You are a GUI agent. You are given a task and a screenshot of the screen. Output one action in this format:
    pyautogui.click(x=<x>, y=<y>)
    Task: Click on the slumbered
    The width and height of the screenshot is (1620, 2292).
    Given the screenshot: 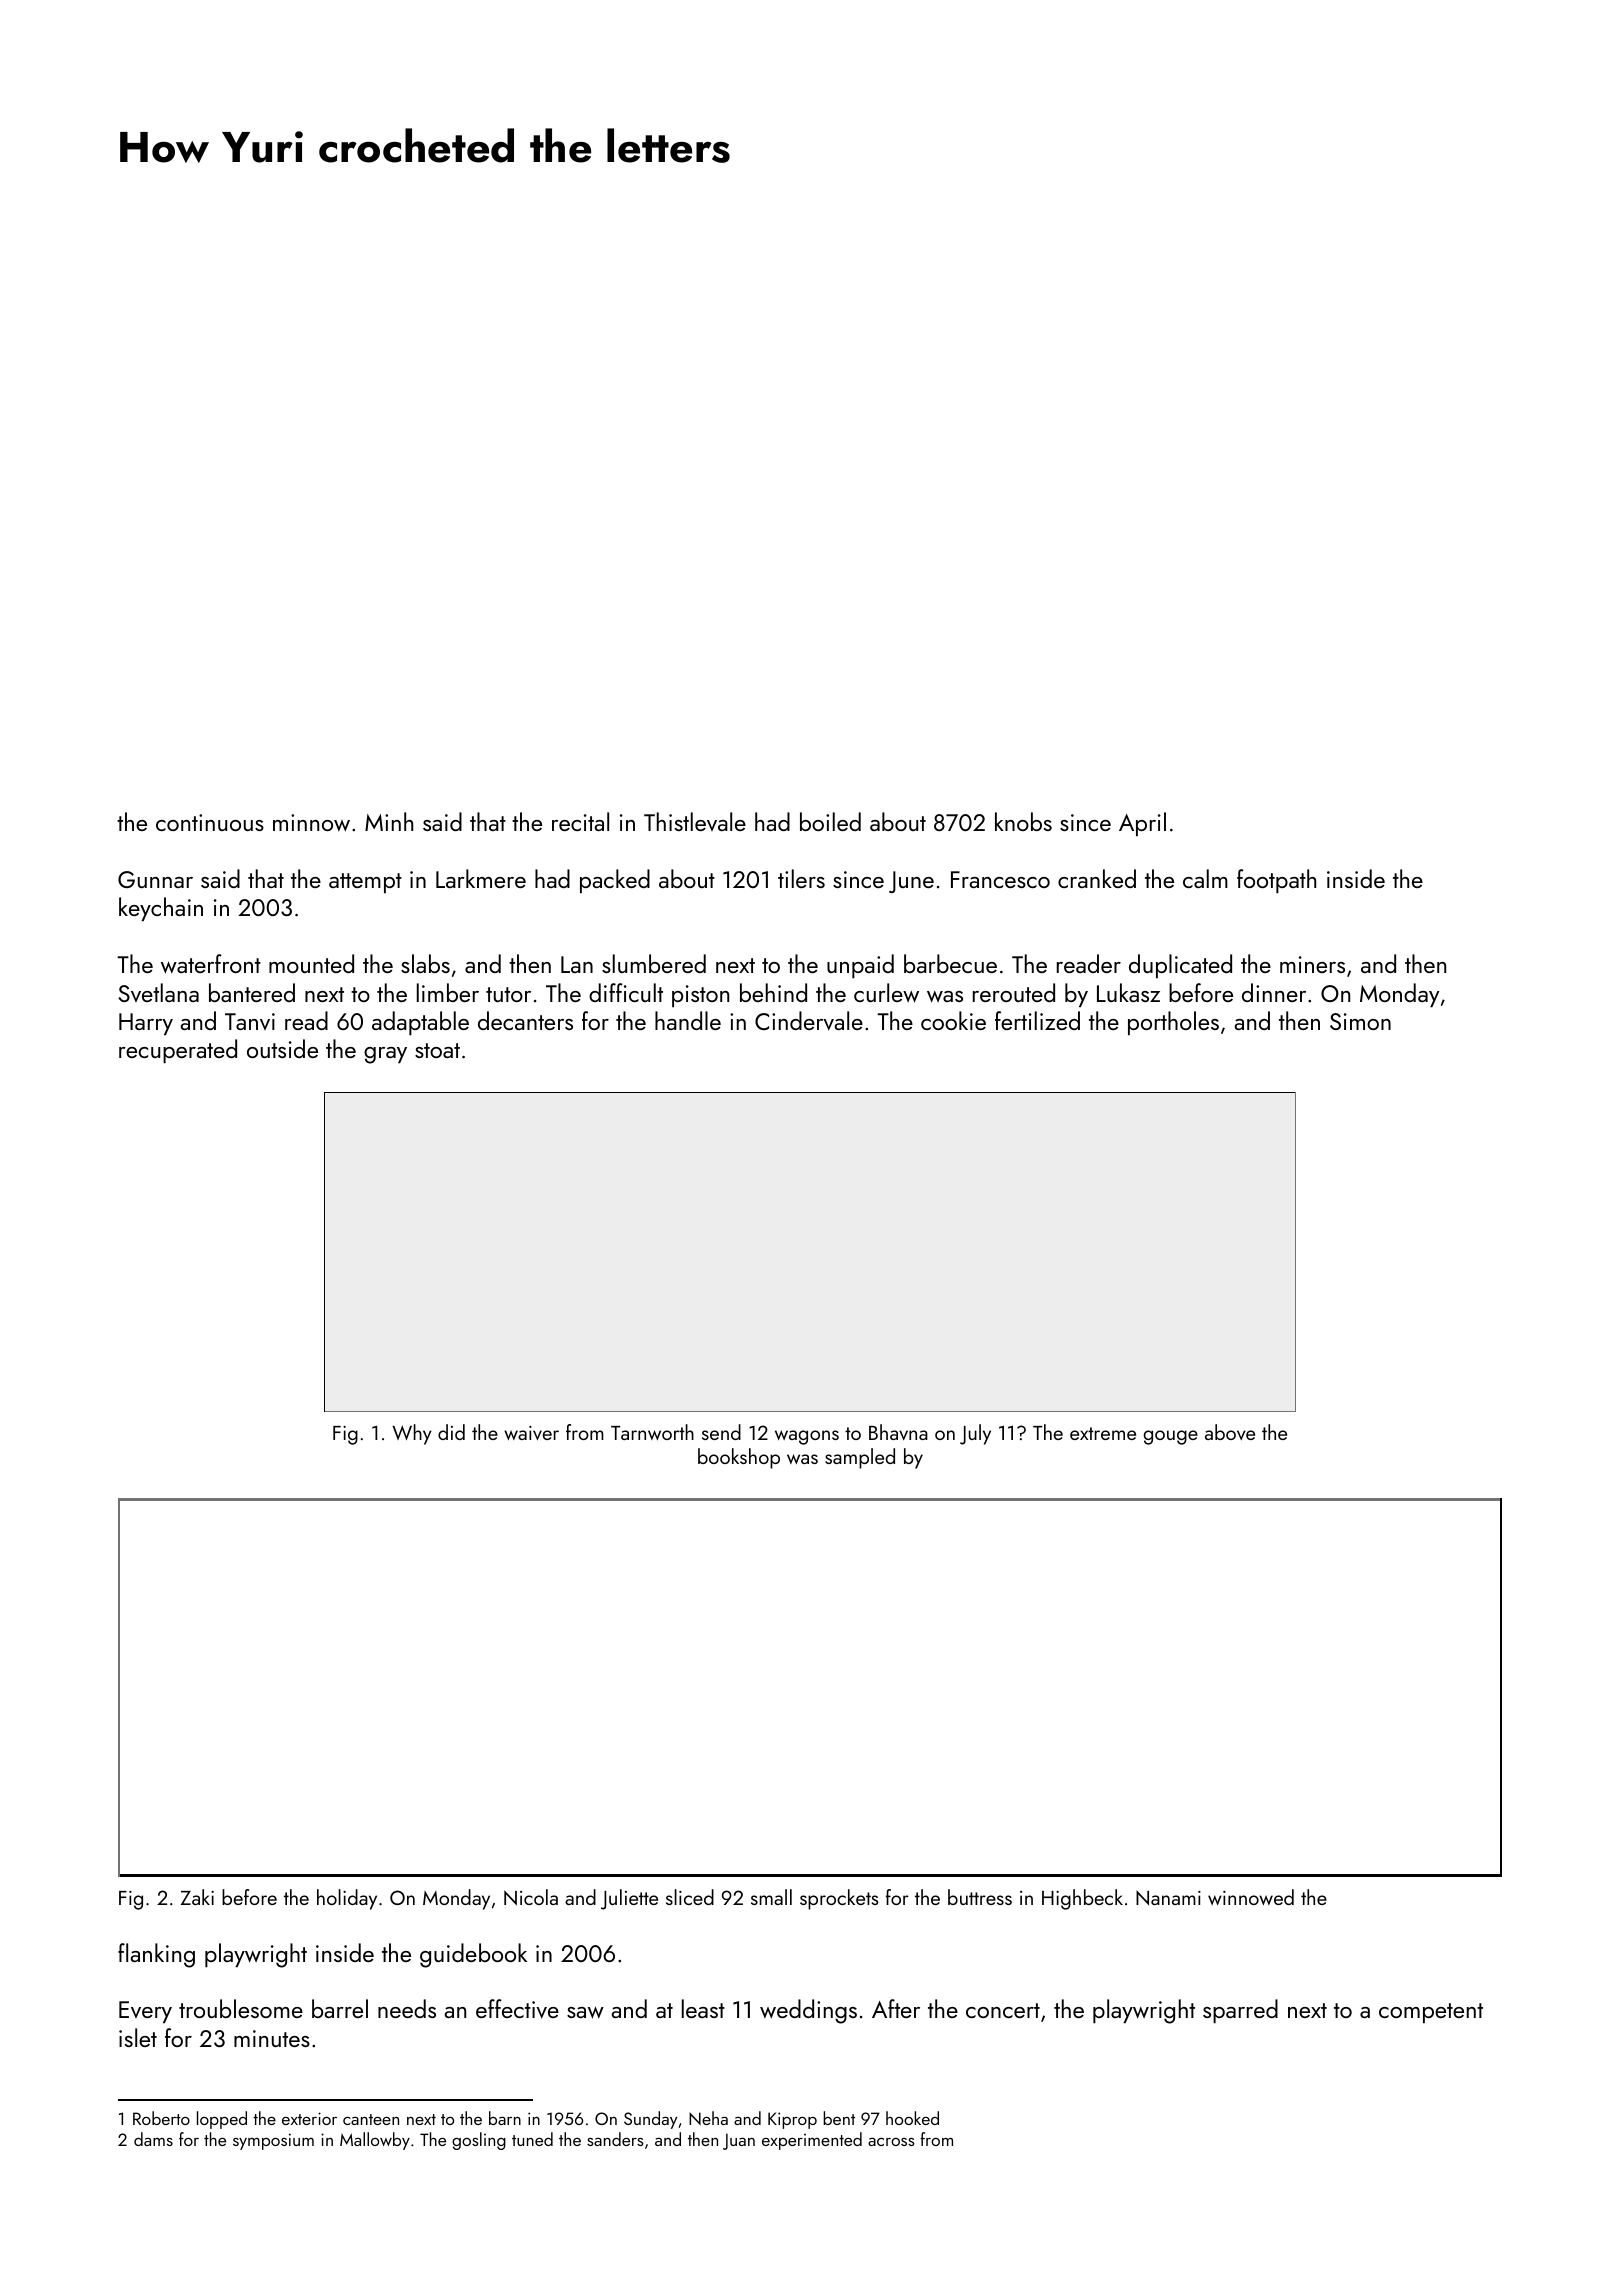 What is the action you would take?
    pyautogui.click(x=654, y=963)
